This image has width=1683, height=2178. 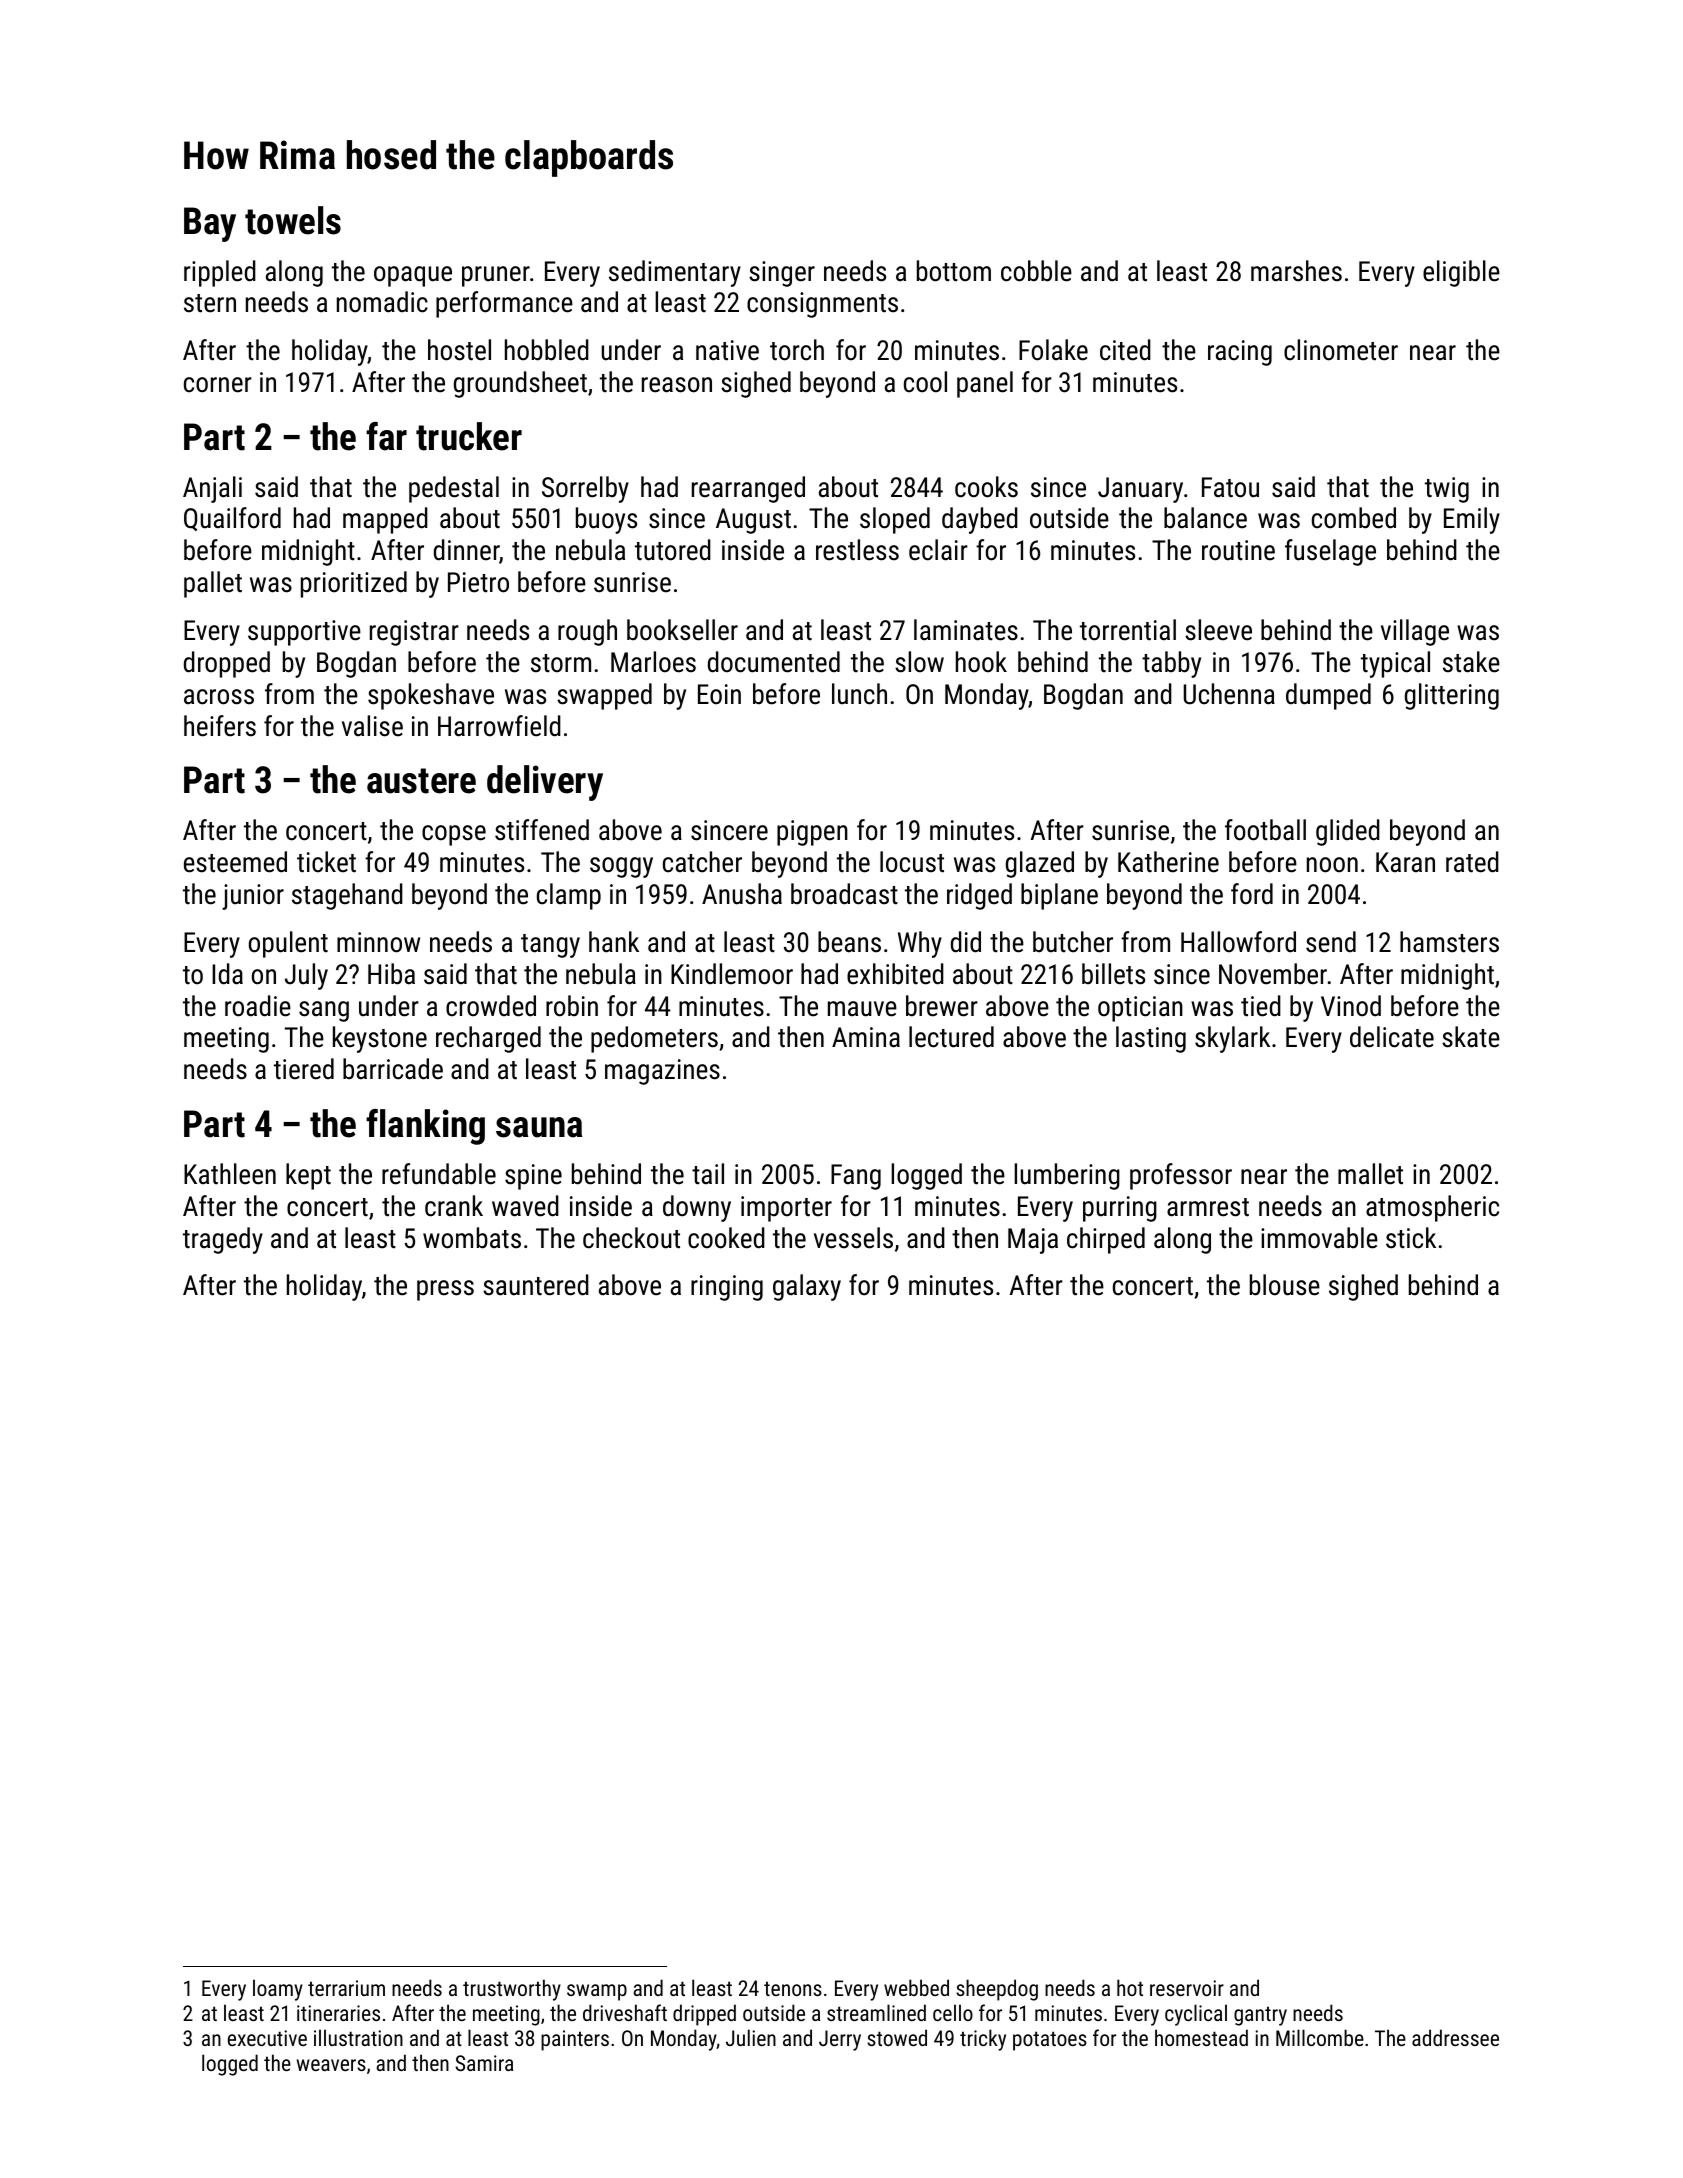 What do you see at coordinates (942, 1006) in the image?
I see `brewer` at bounding box center [942, 1006].
